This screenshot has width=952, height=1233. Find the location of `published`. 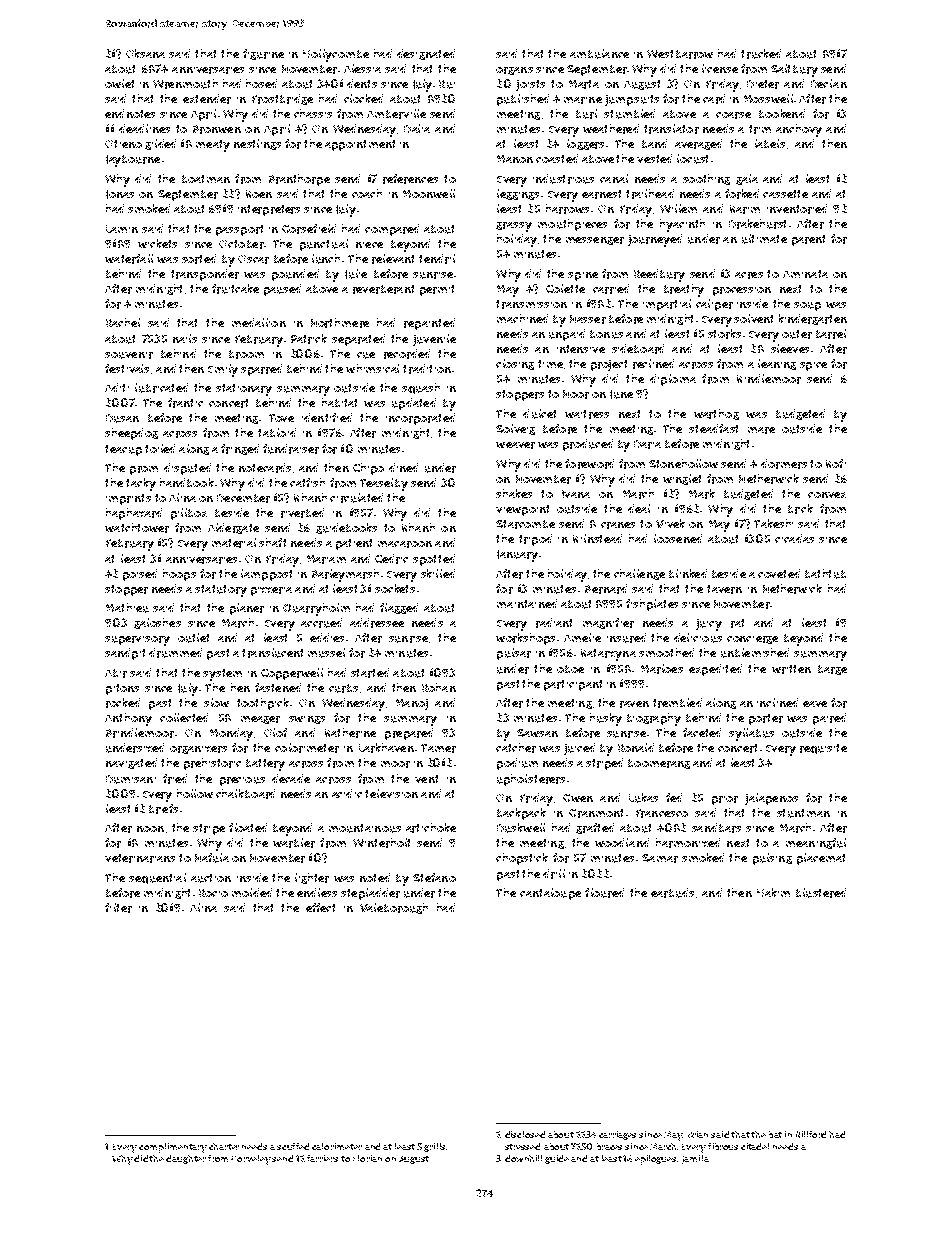

published is located at coordinates (523, 100).
